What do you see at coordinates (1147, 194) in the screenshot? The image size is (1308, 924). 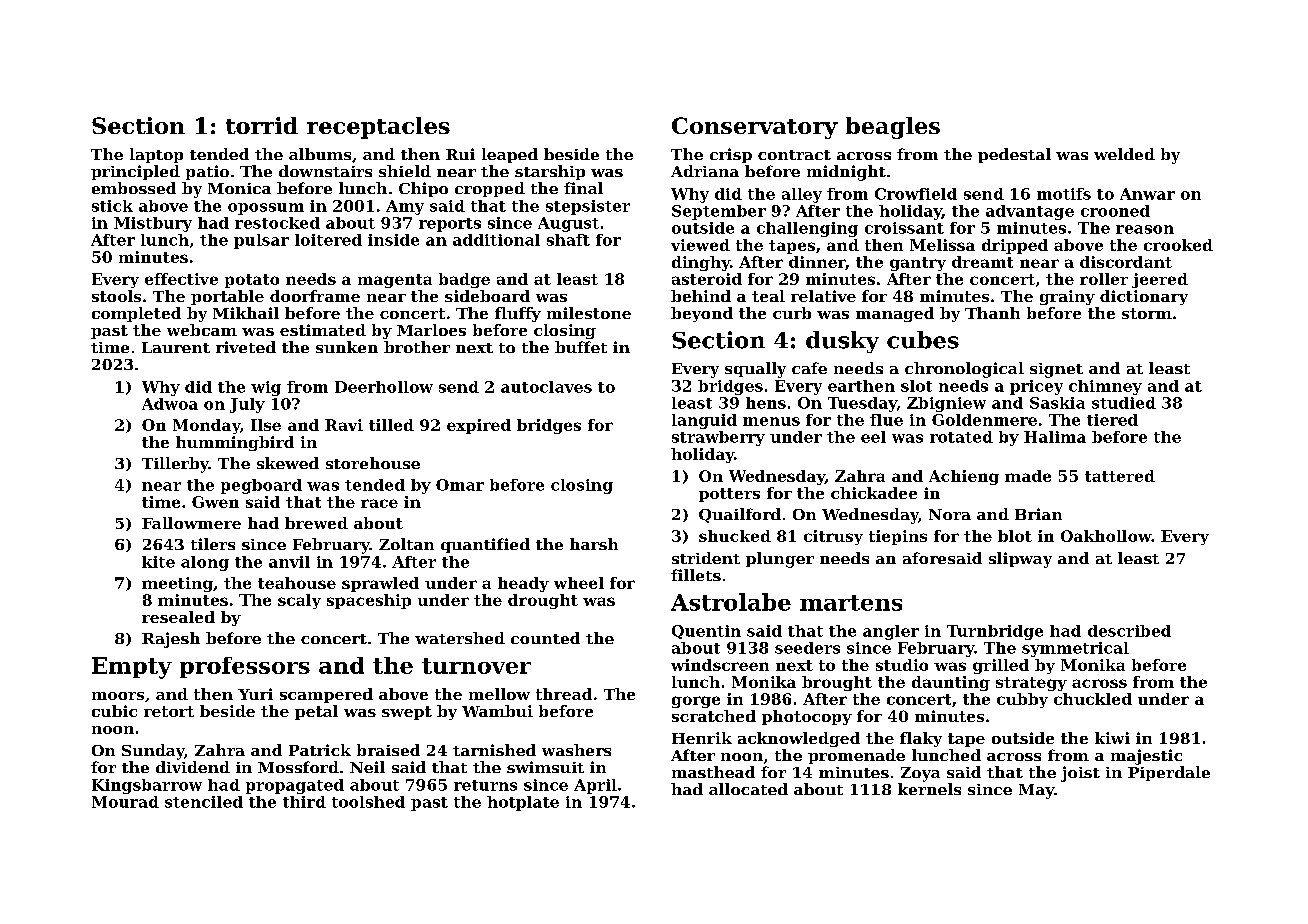 I see `Anwar` at bounding box center [1147, 194].
